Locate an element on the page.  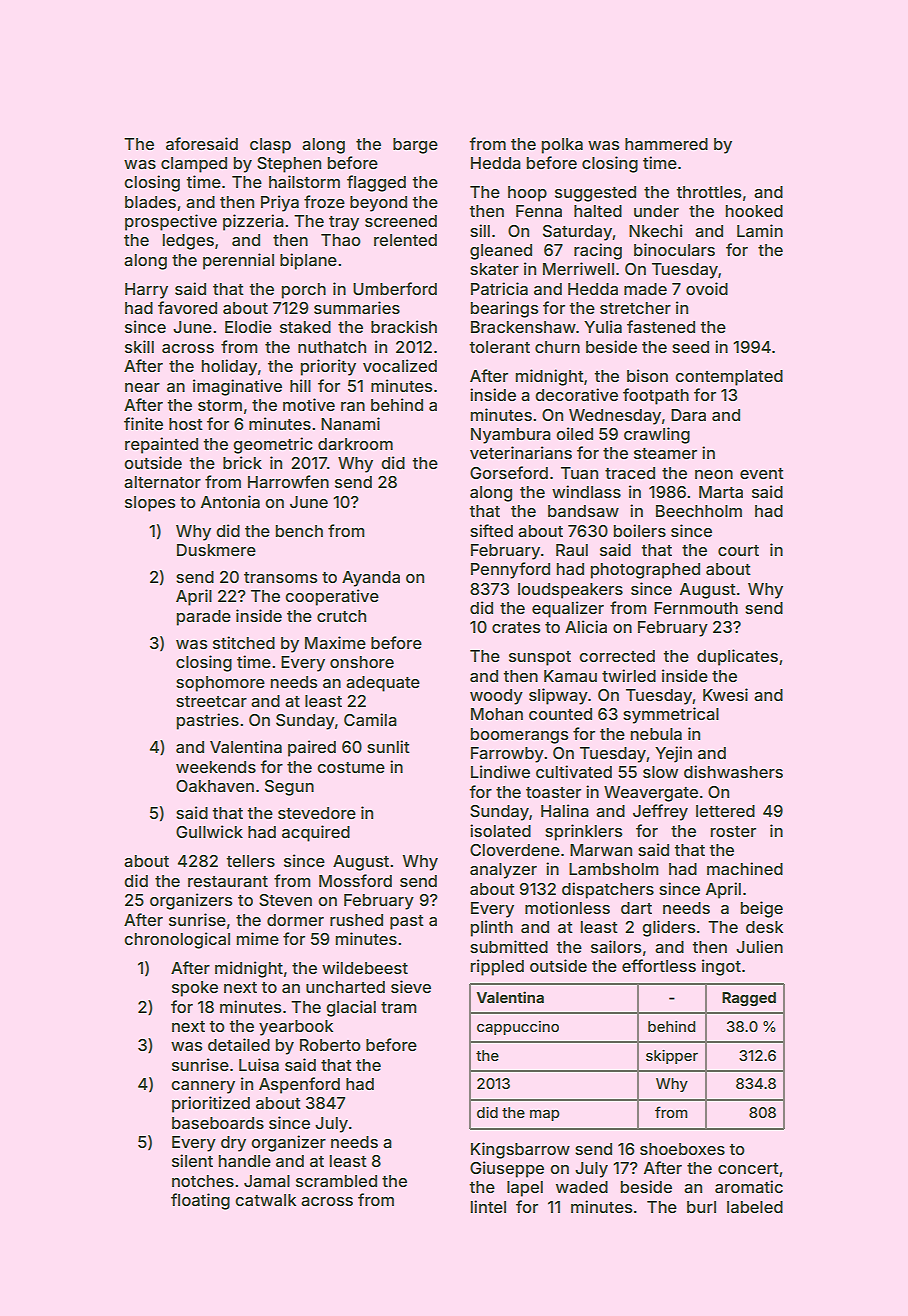
beige is located at coordinates (762, 909).
